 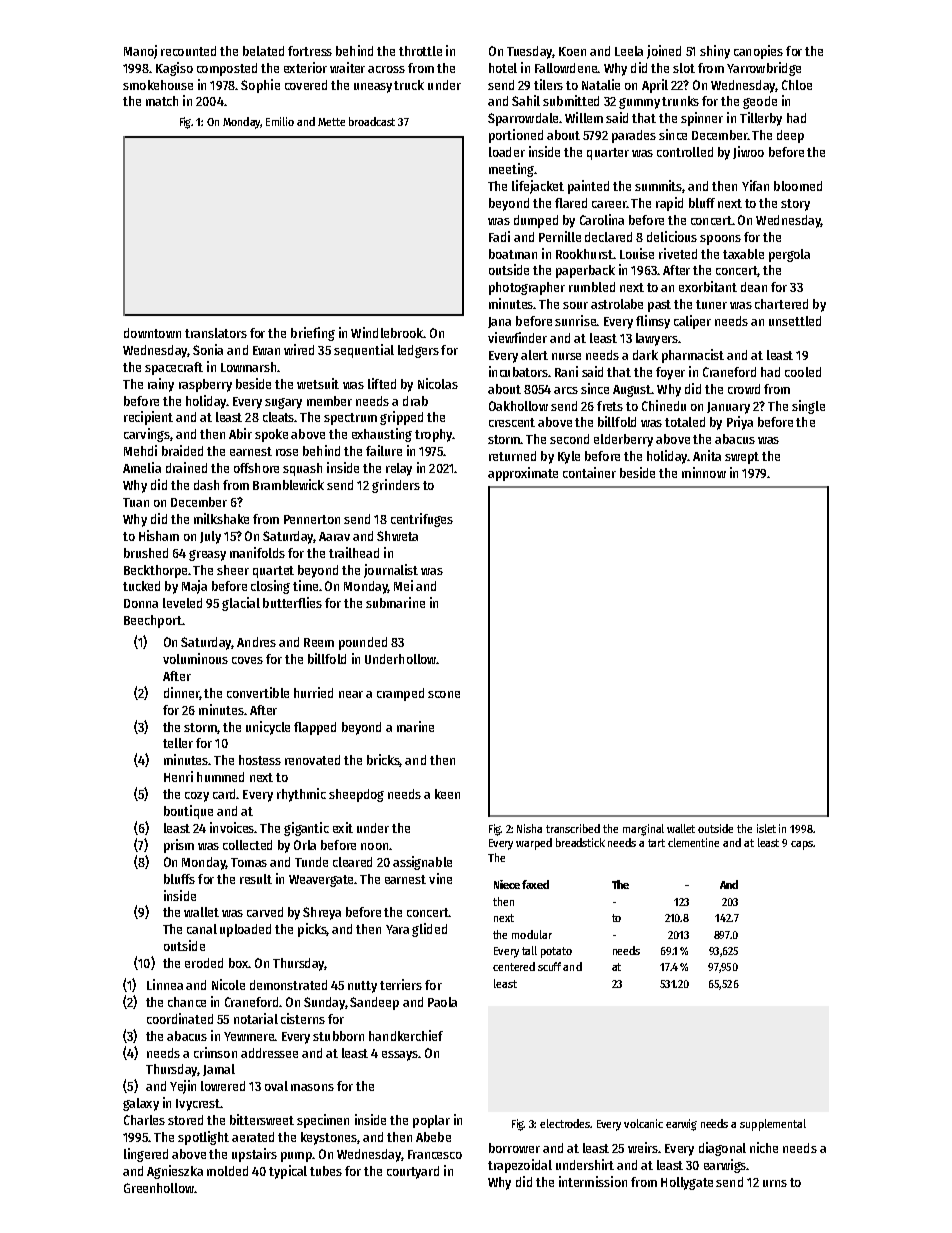 What do you see at coordinates (643, 830) in the image?
I see `marginal` at bounding box center [643, 830].
